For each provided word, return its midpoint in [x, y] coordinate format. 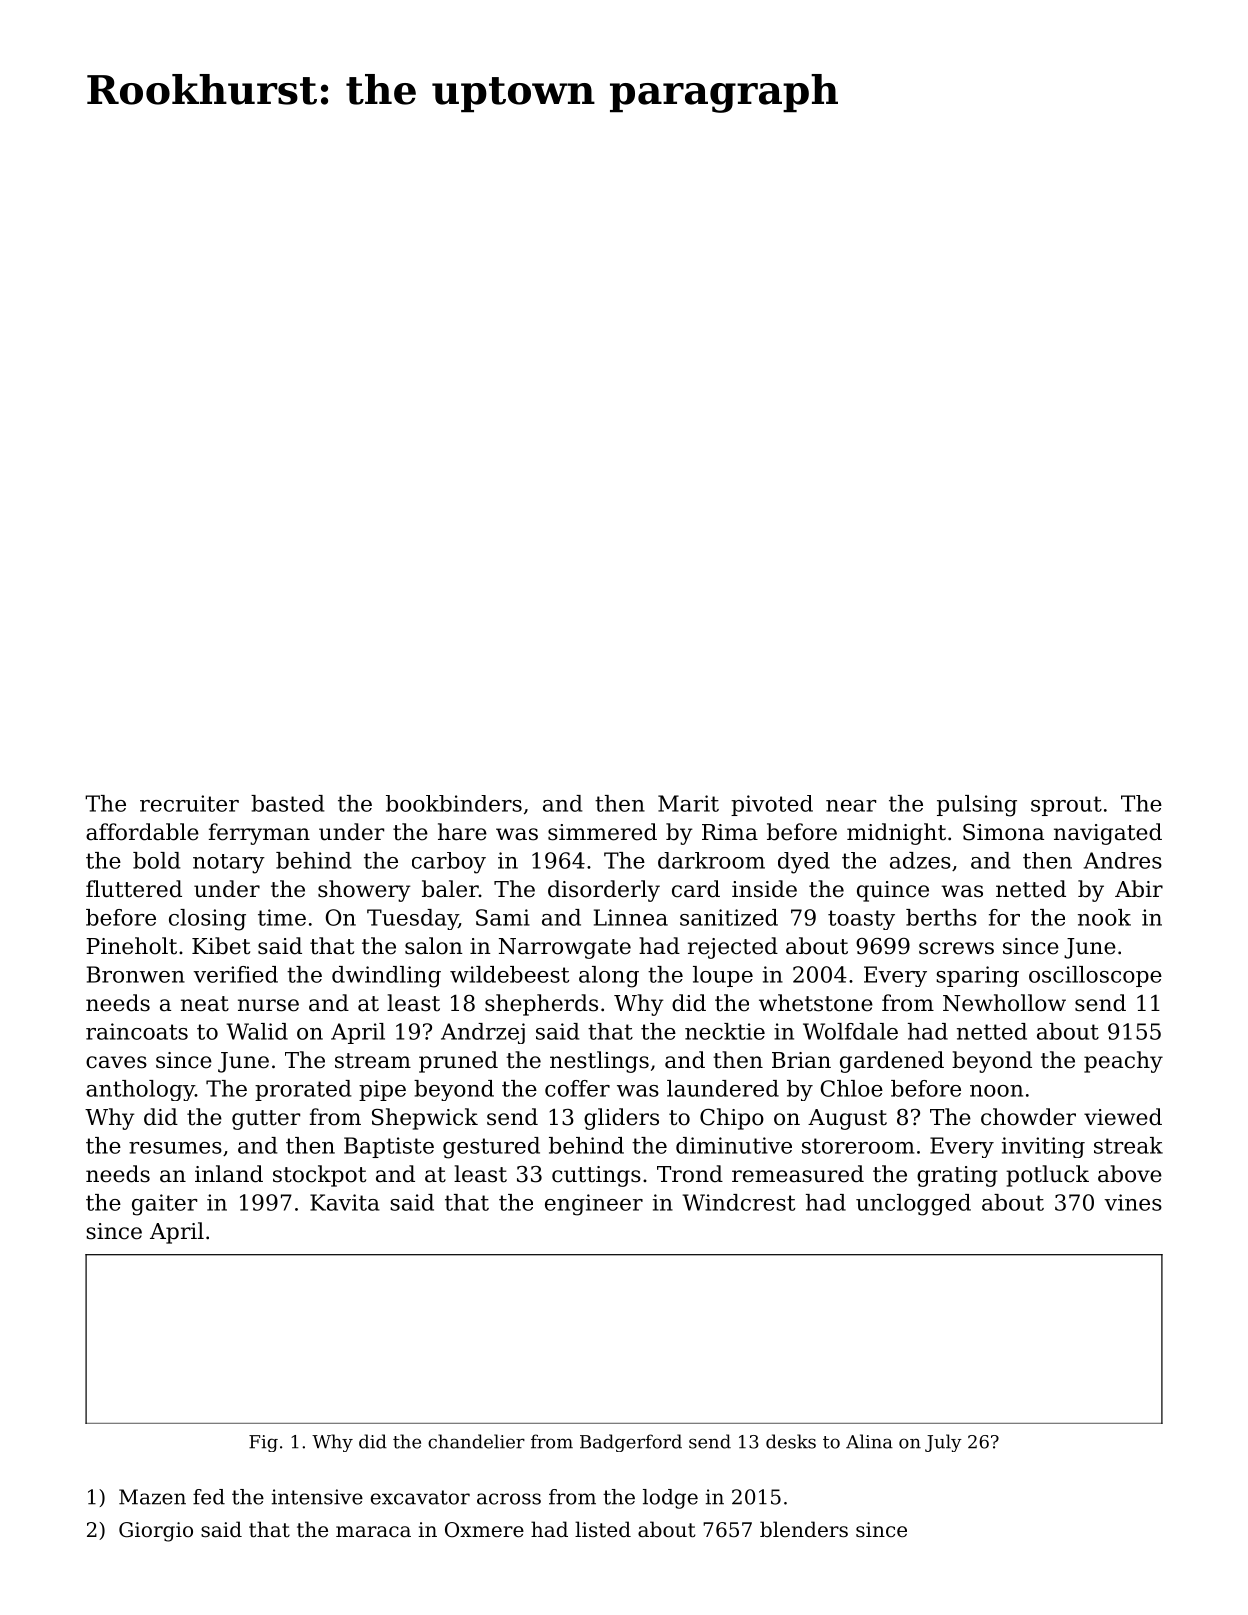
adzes [920, 860]
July [943, 1443]
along [609, 977]
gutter [266, 1120]
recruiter [189, 803]
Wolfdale [850, 1031]
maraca [373, 1532]
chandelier [476, 1441]
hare [462, 832]
